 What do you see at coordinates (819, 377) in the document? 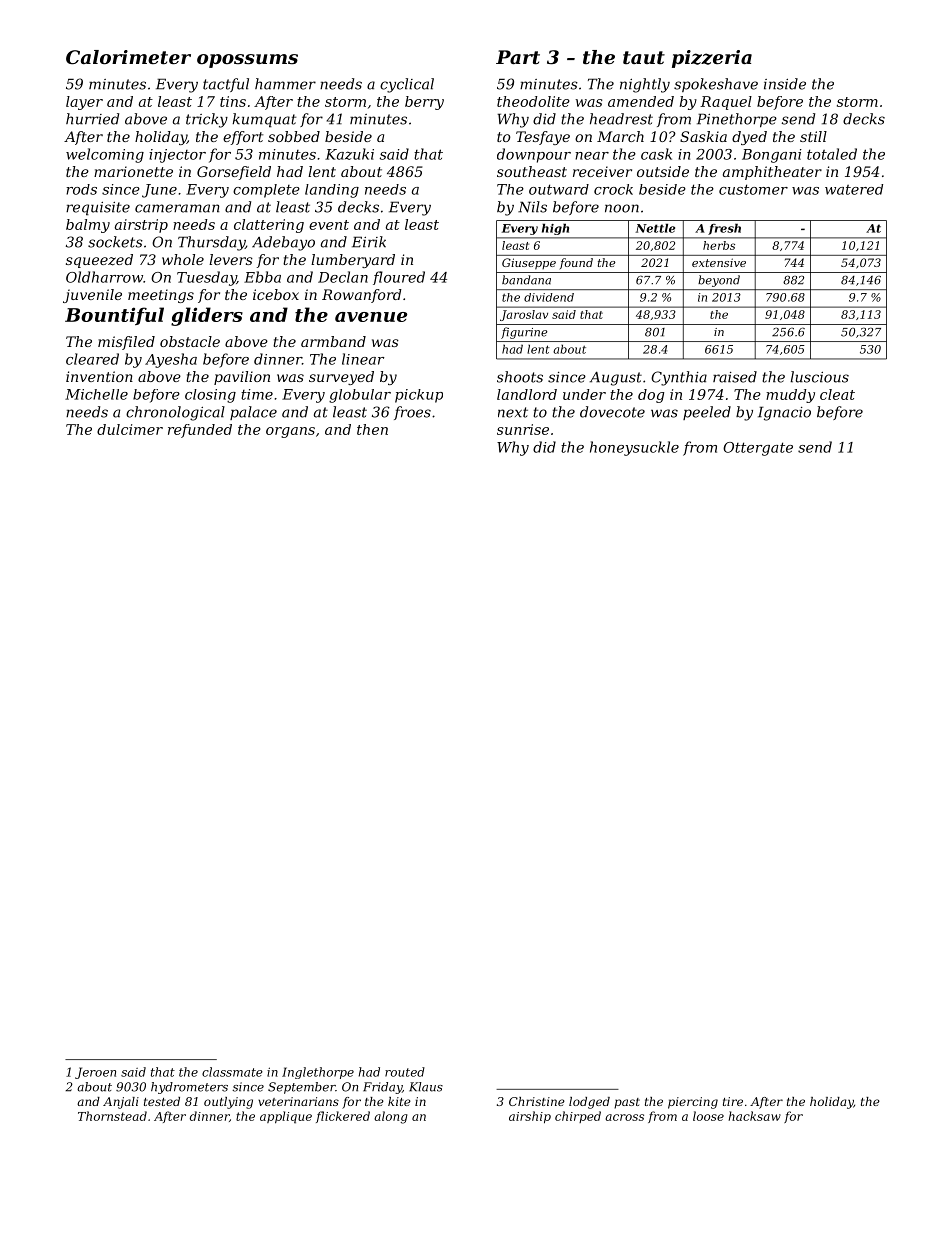
I see `luscious` at bounding box center [819, 377].
